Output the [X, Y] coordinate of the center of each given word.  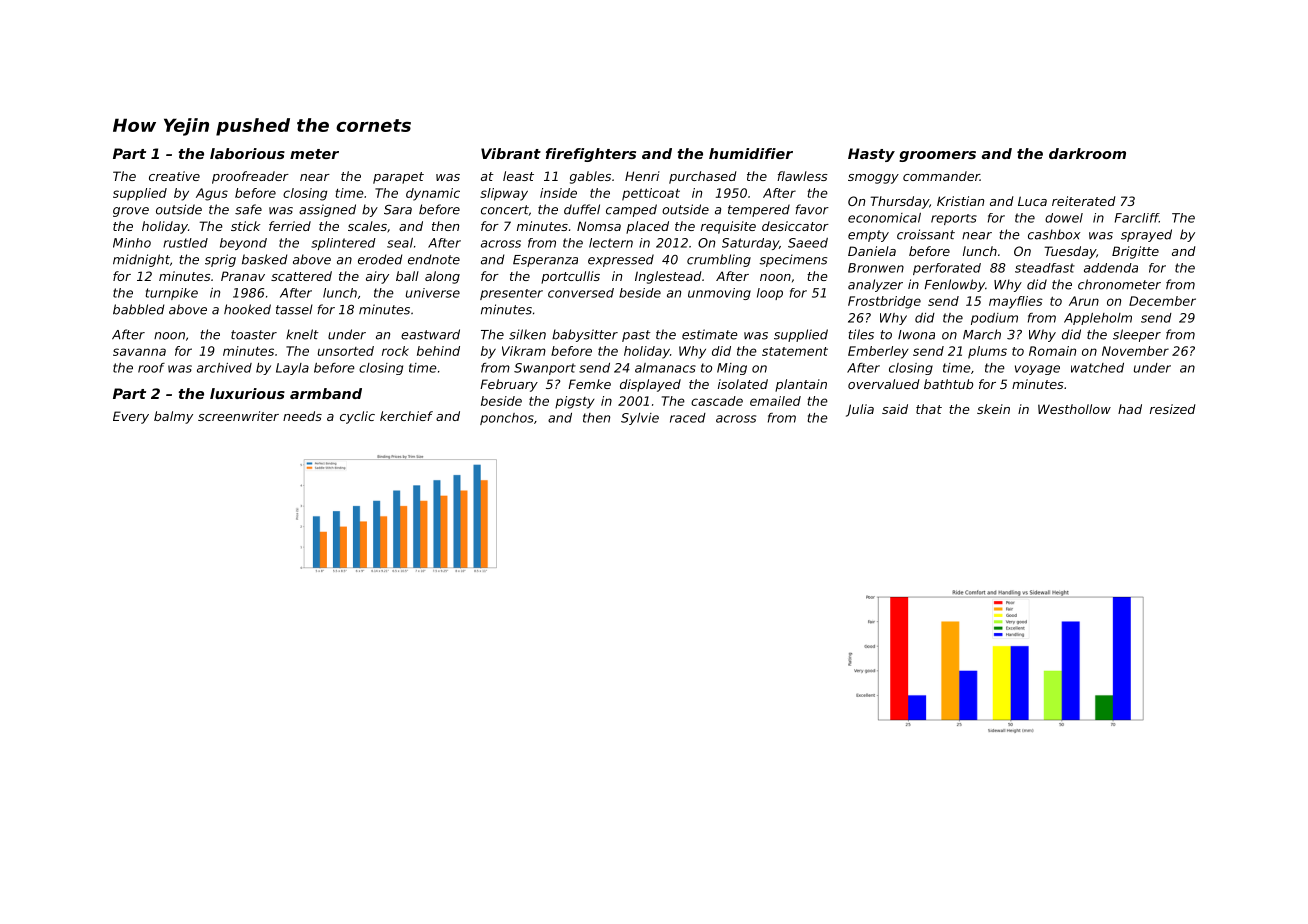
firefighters [591, 155]
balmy [173, 417]
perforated [947, 269]
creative [174, 176]
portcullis [570, 277]
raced [688, 418]
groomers [937, 156]
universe [433, 293]
